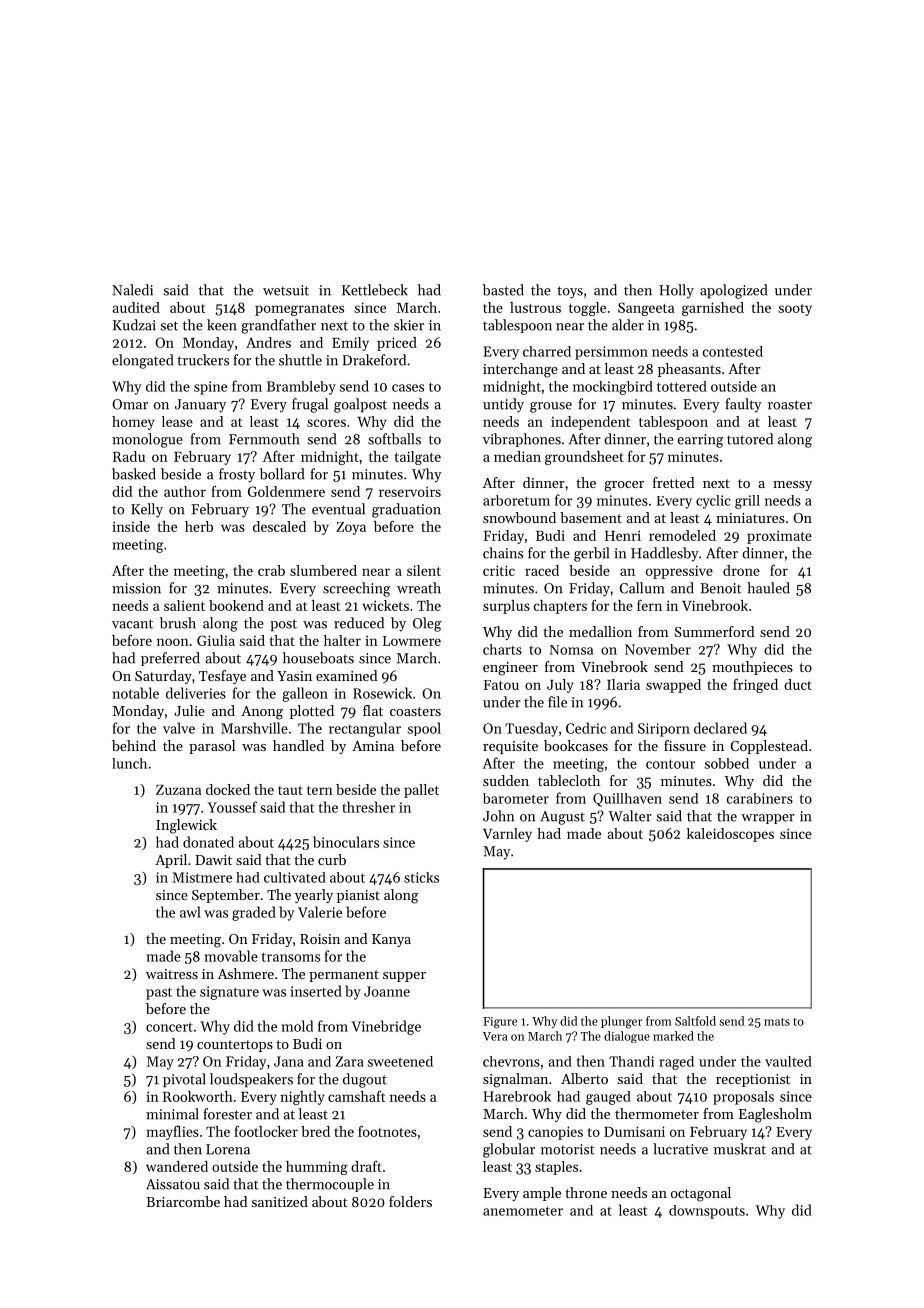  Describe the element at coordinates (202, 877) in the image. I see `Mistmere` at that location.
